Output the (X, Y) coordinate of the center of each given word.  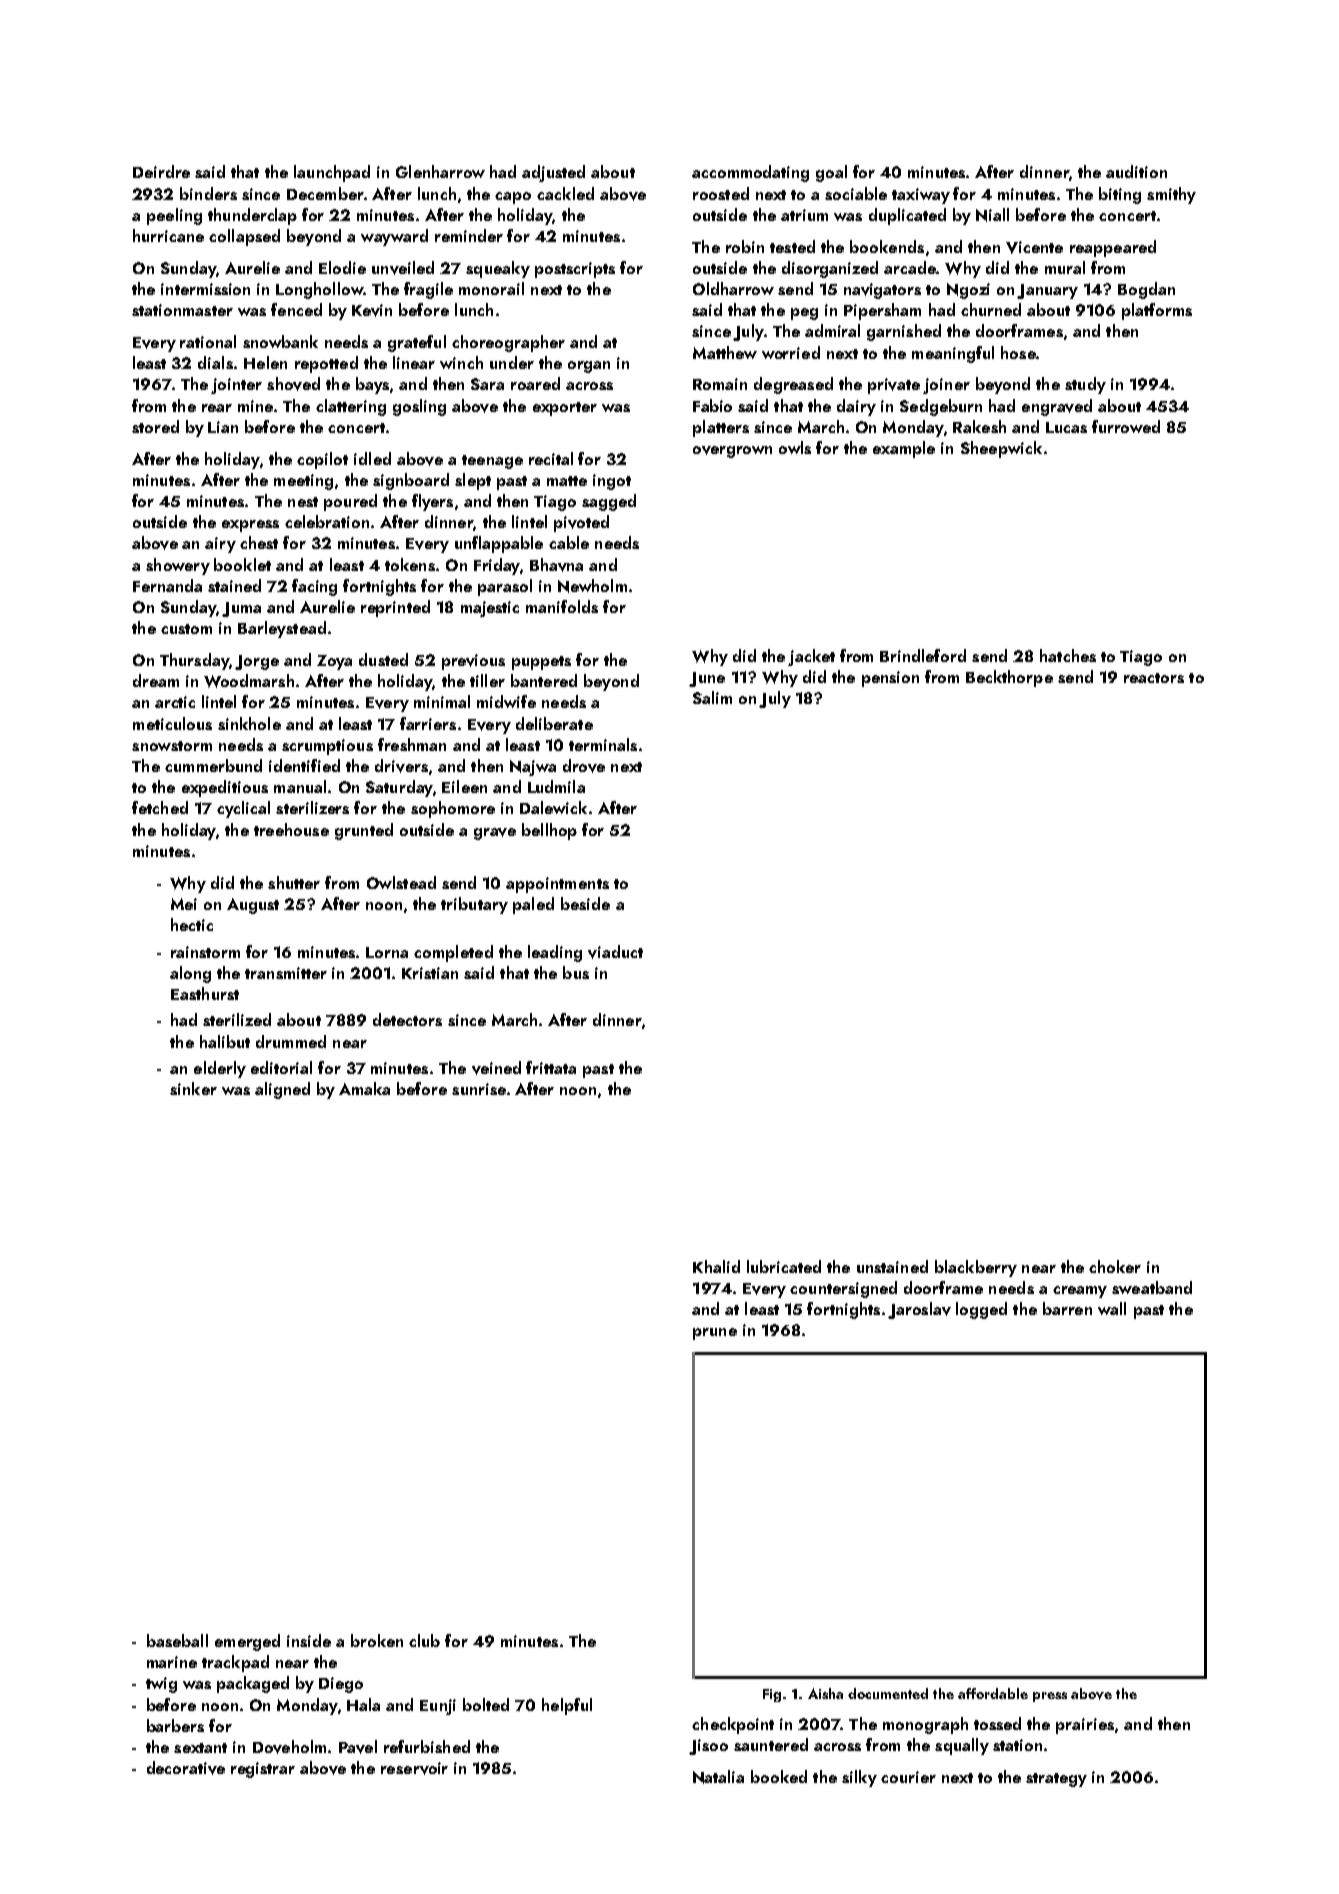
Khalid (716, 1266)
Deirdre (161, 171)
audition (1136, 171)
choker (1115, 1266)
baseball (177, 1640)
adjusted (553, 173)
